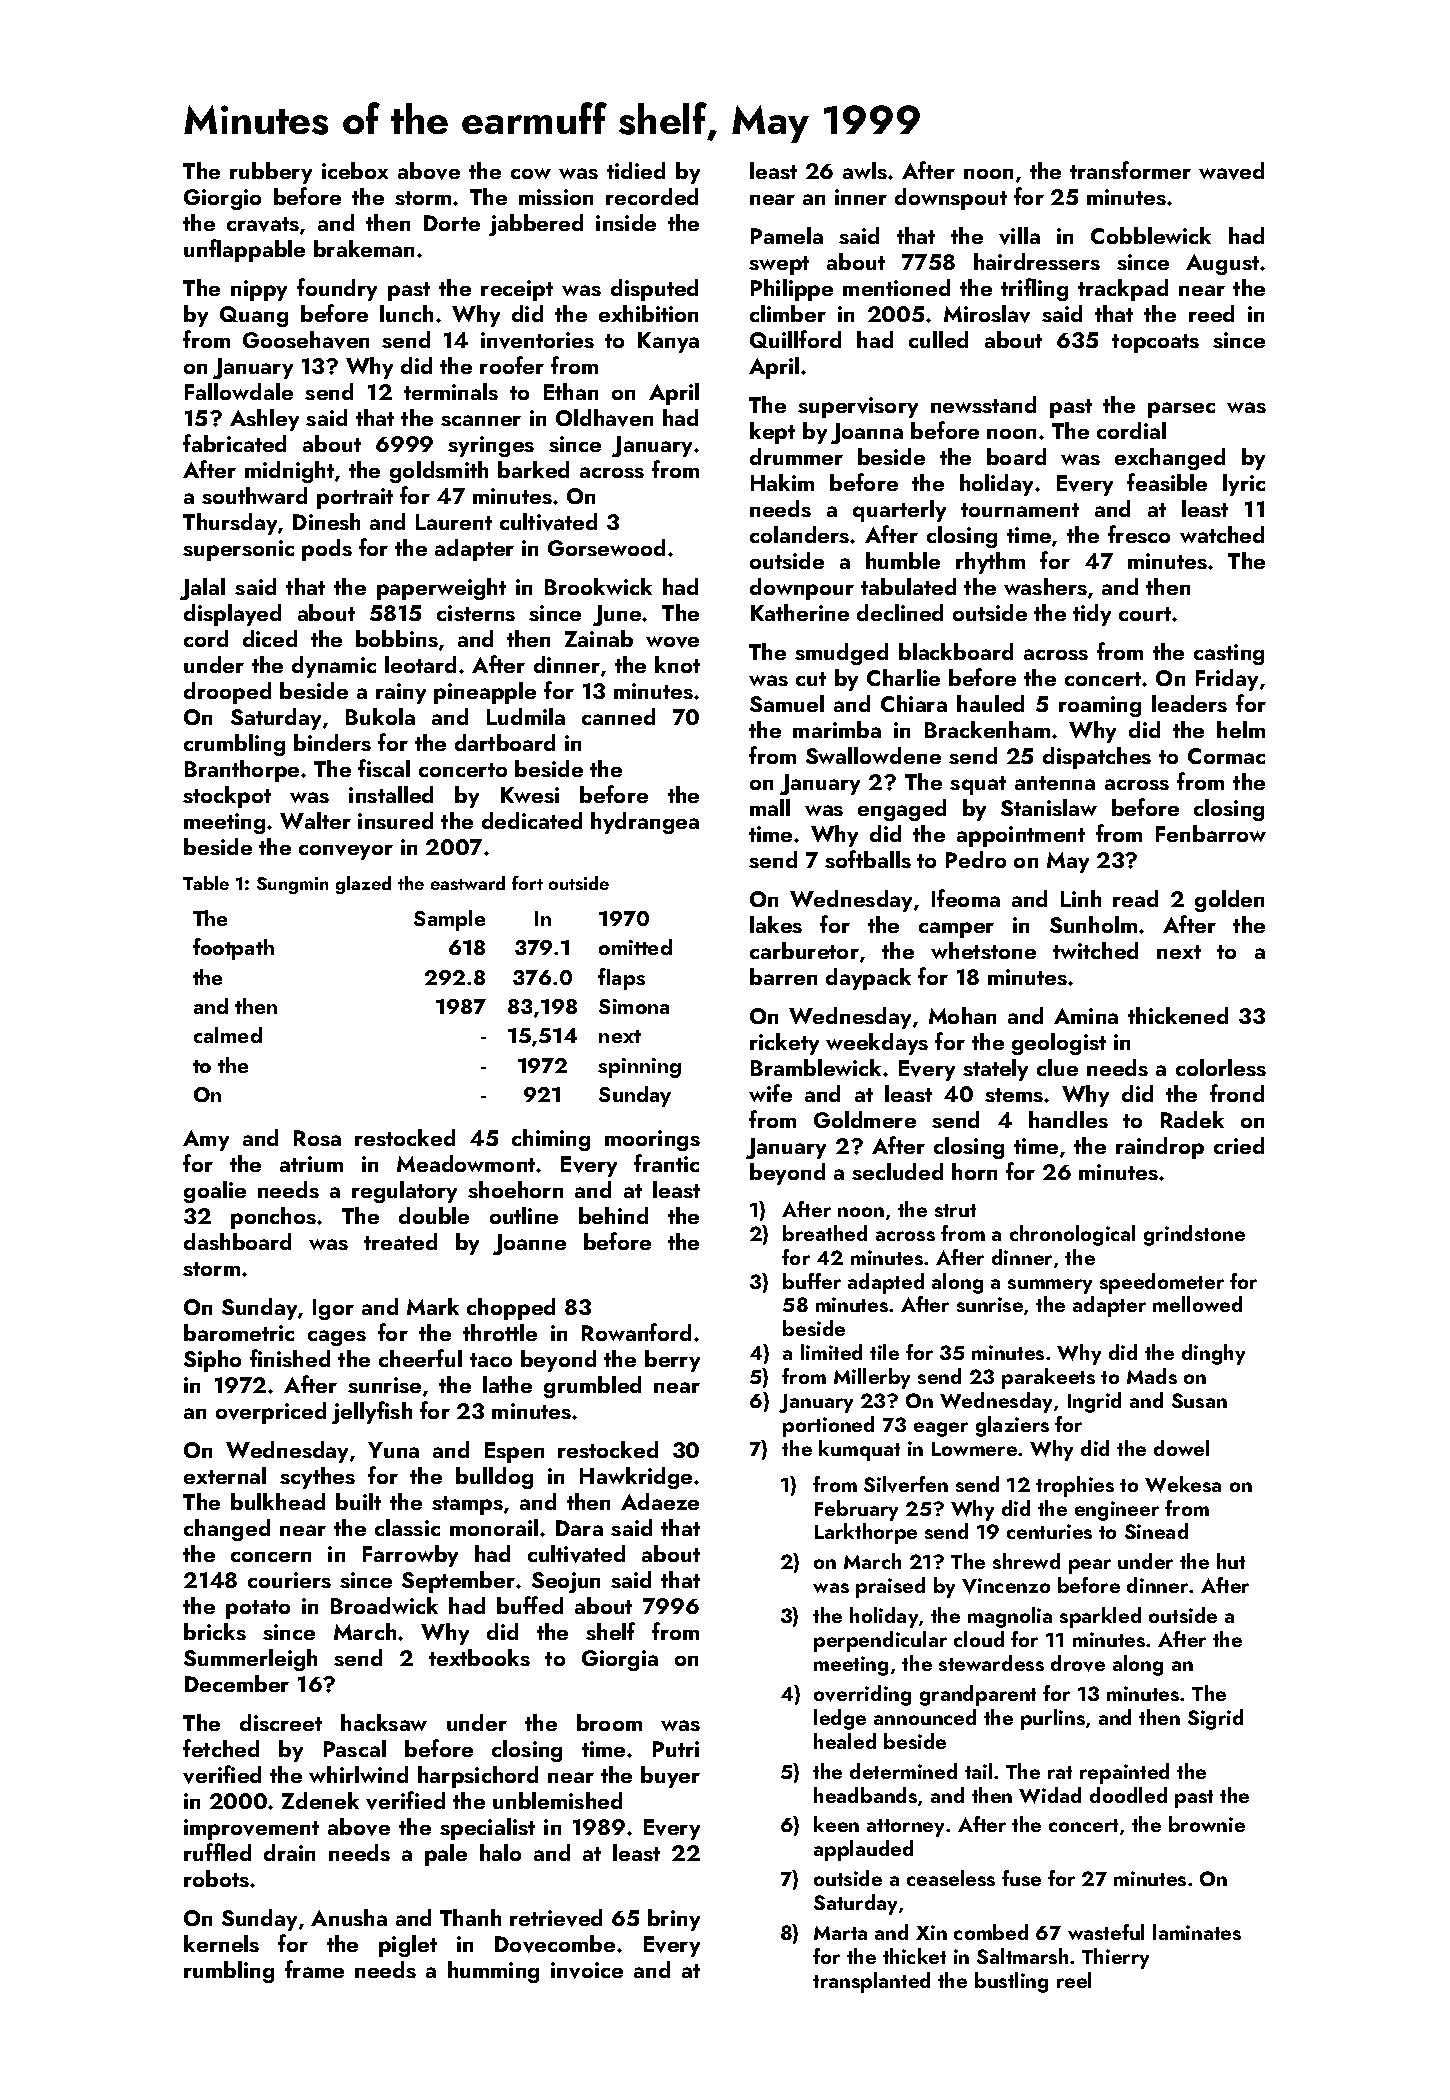 The height and width of the screenshot is (2100, 1450). I want to click on Kanya, so click(668, 342).
